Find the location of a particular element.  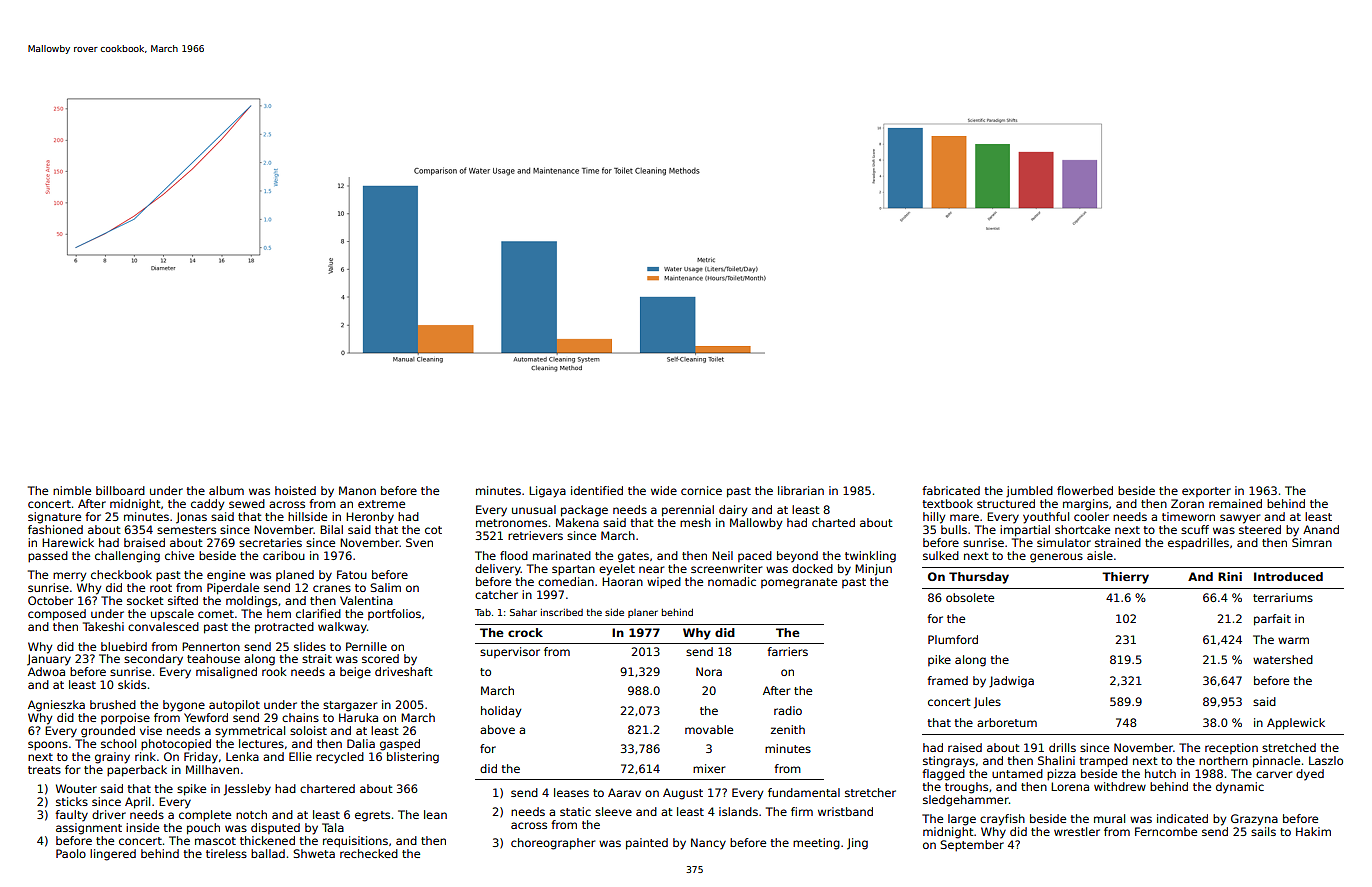

billboard is located at coordinates (120, 490).
